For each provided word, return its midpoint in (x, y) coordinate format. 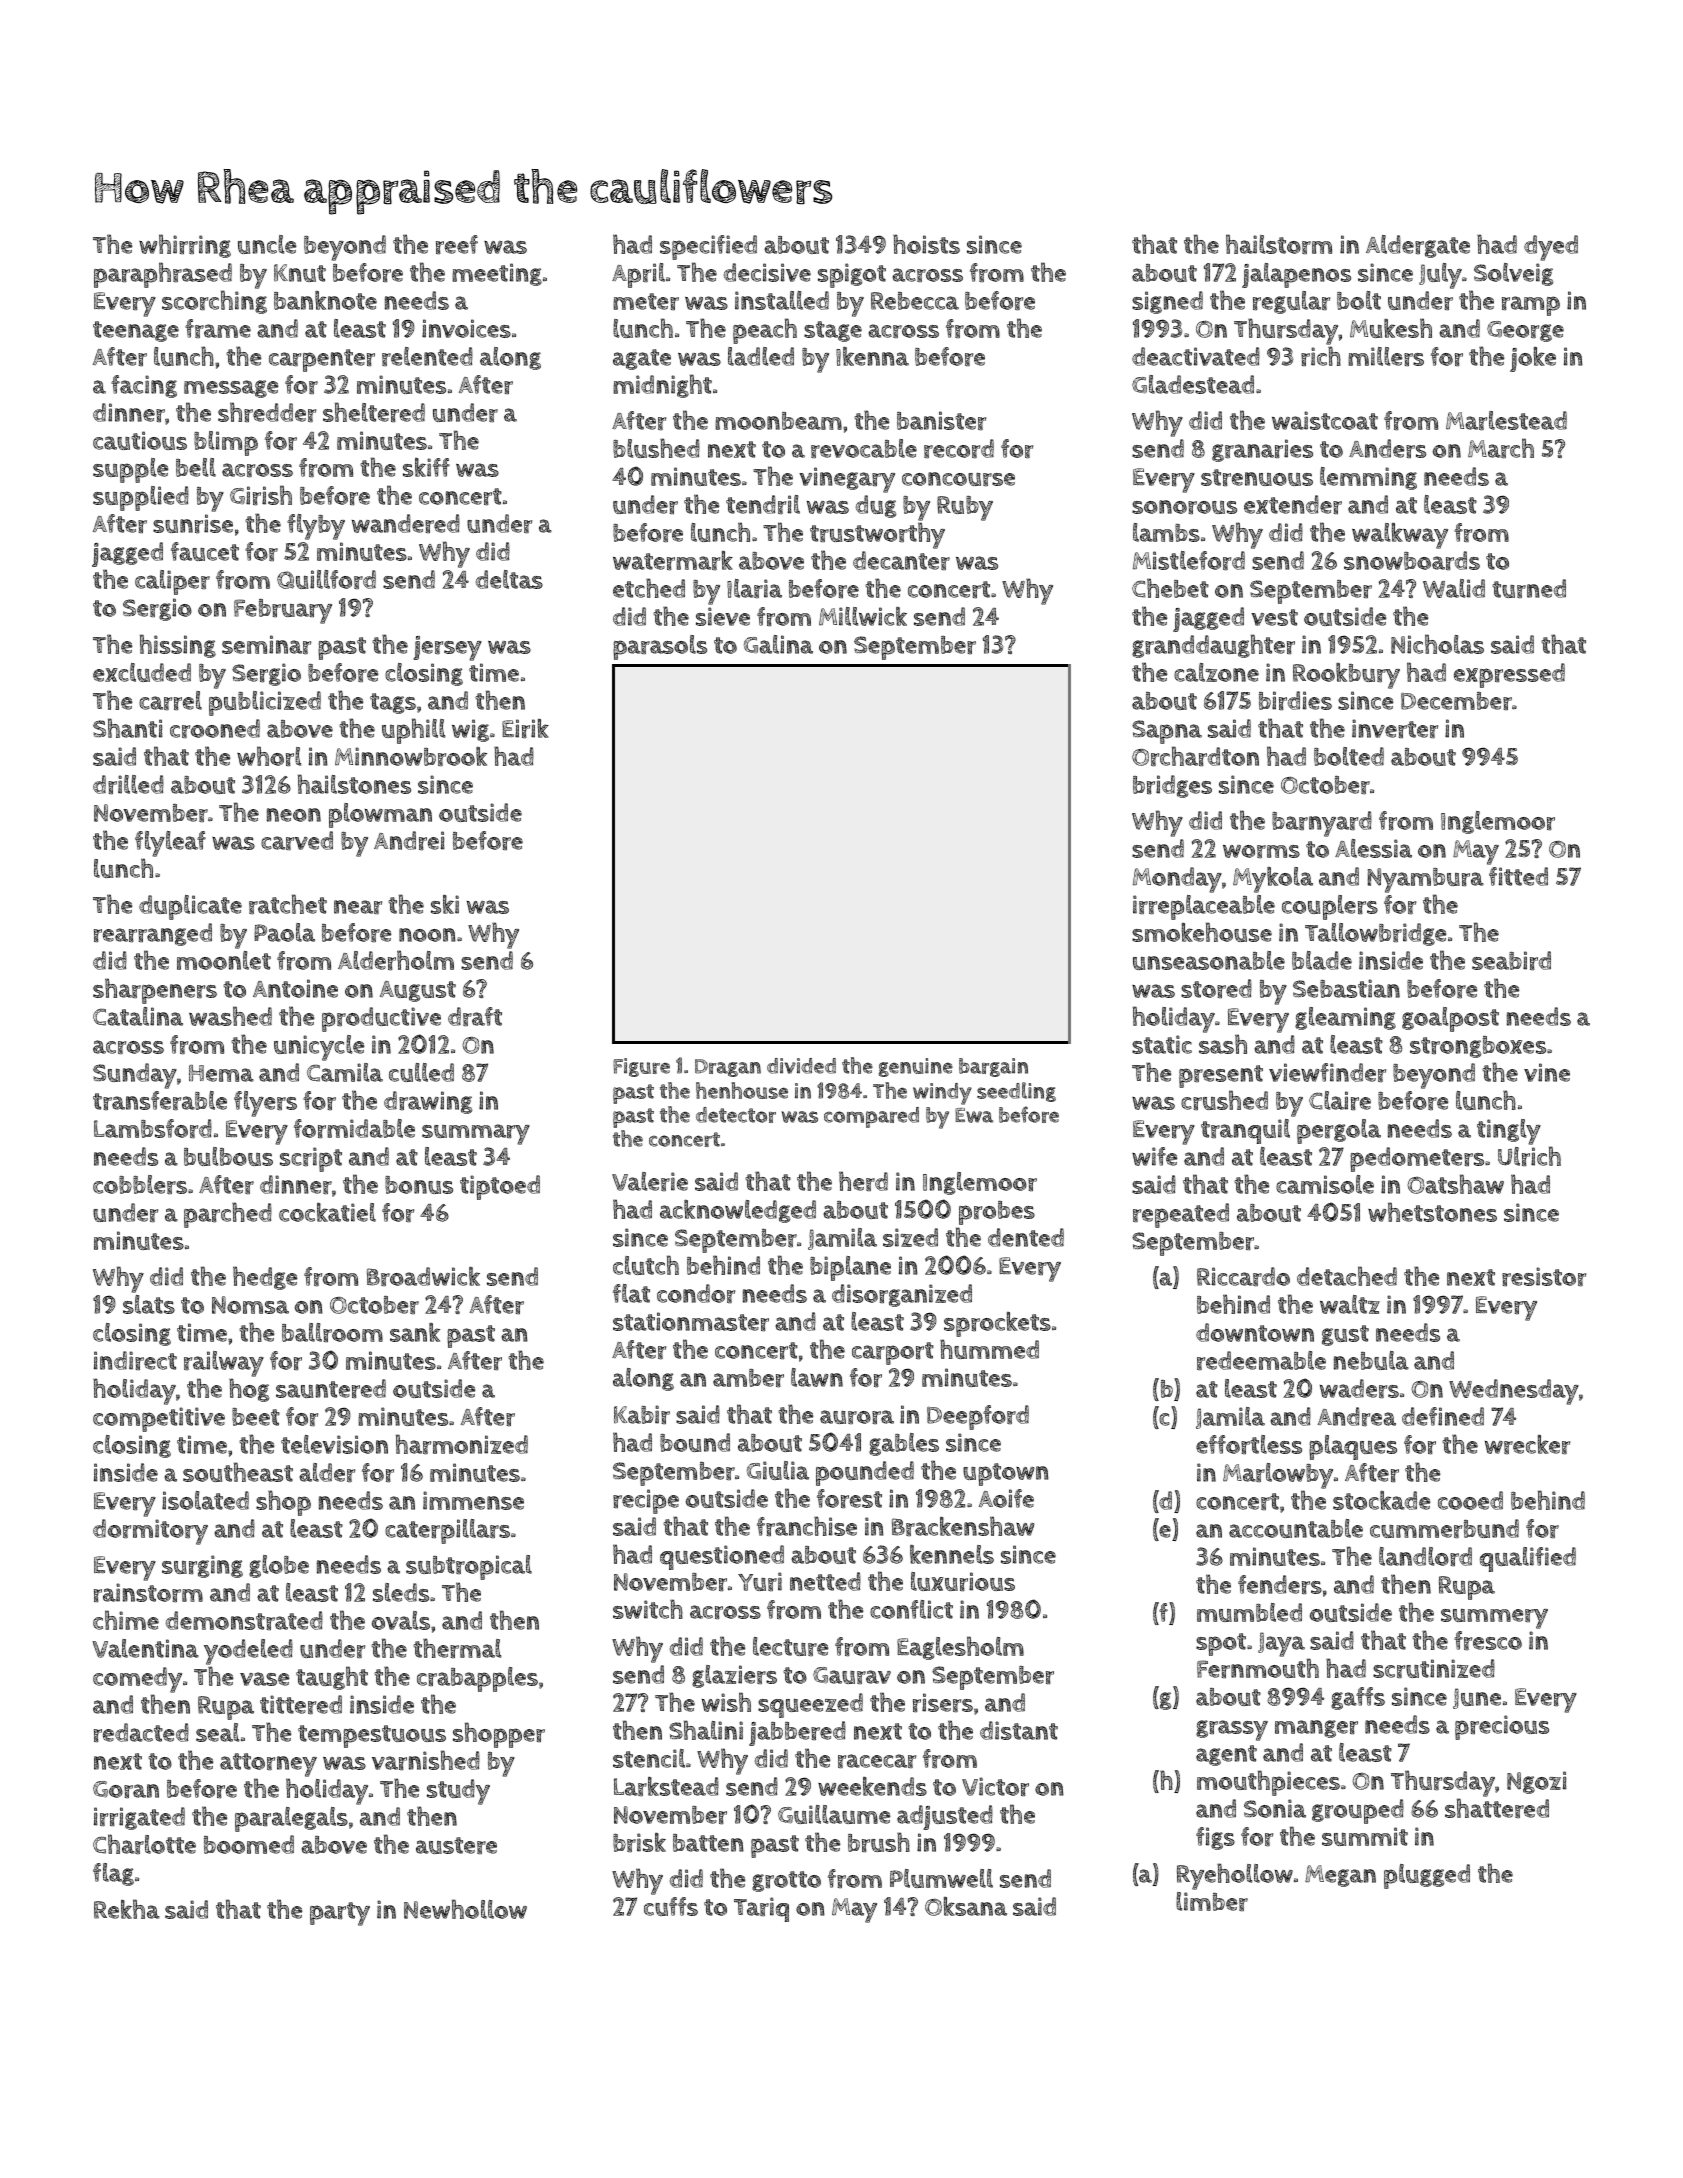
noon (427, 935)
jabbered (797, 1733)
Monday (1177, 880)
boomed (249, 1844)
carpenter (322, 360)
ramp (1531, 306)
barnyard (1322, 824)
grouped (1358, 1811)
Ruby (965, 508)
